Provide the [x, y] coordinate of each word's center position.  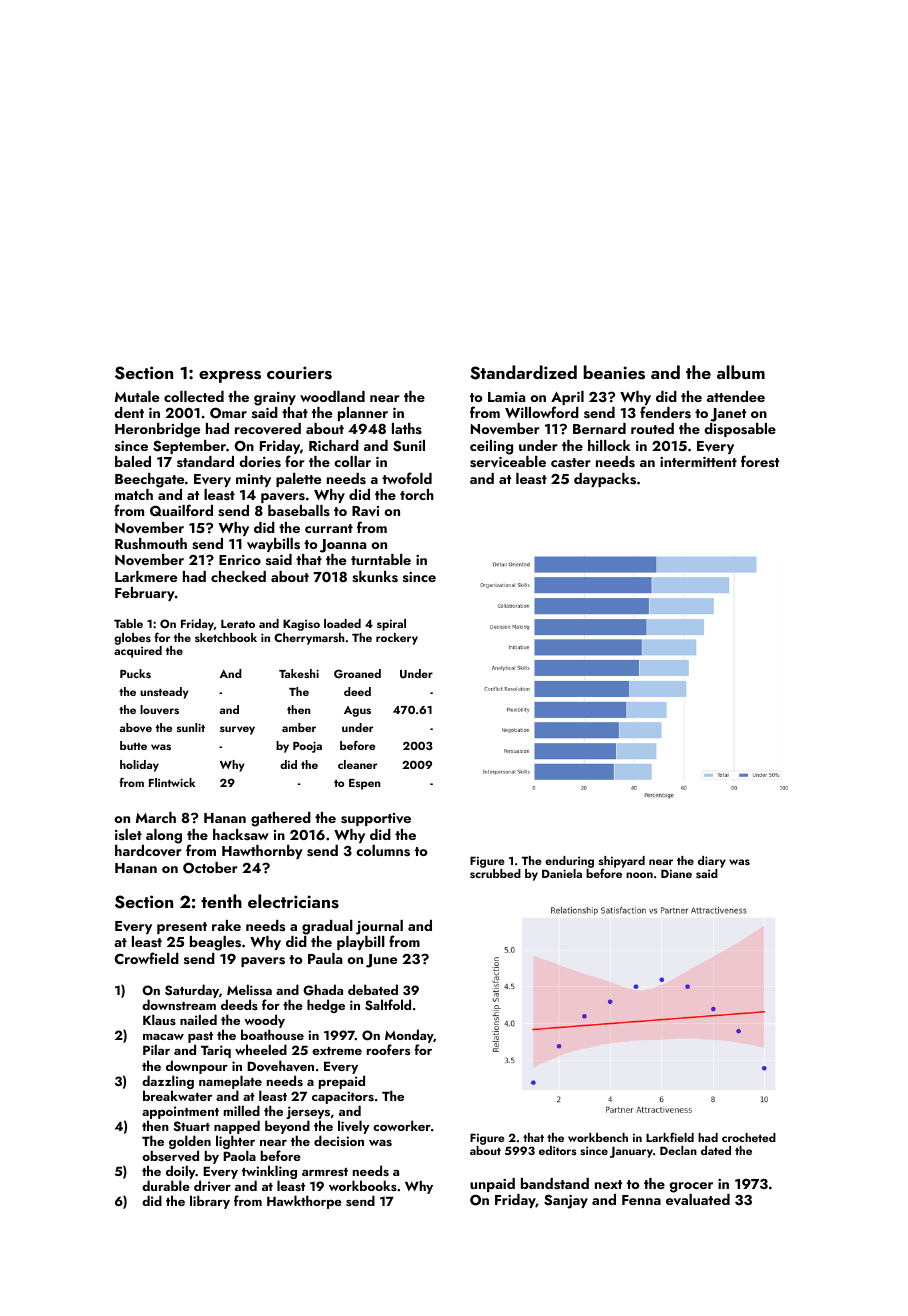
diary [712, 862]
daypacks [605, 480]
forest [760, 461]
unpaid [492, 1185]
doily [181, 1172]
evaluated [698, 1200]
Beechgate [149, 480]
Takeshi [299, 673]
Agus [357, 711]
